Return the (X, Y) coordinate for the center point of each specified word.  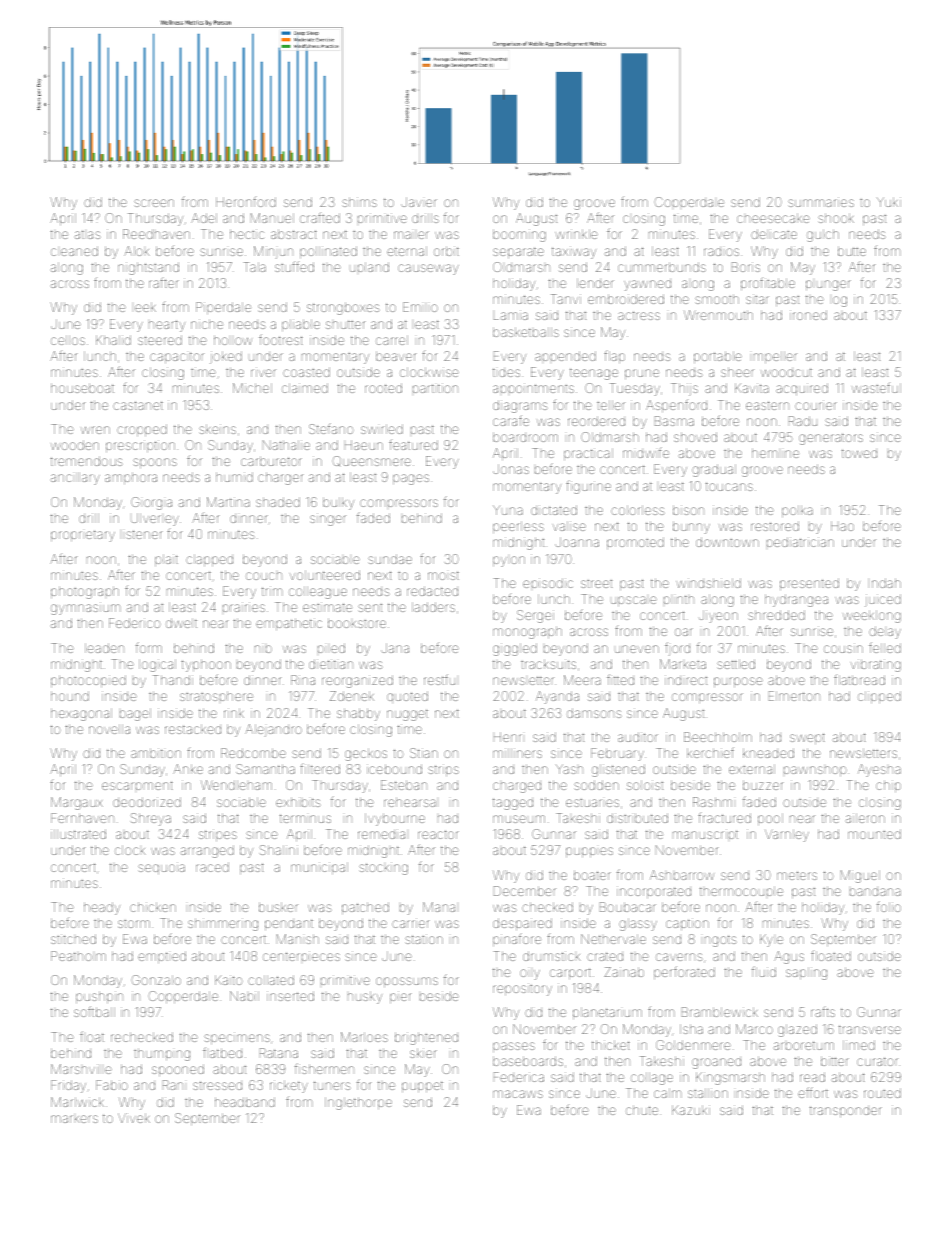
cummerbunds (662, 267)
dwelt (181, 623)
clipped (879, 697)
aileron (865, 818)
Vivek (134, 1118)
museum (519, 819)
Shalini (279, 850)
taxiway (574, 252)
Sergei (535, 616)
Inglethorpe (358, 1103)
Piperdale (223, 308)
